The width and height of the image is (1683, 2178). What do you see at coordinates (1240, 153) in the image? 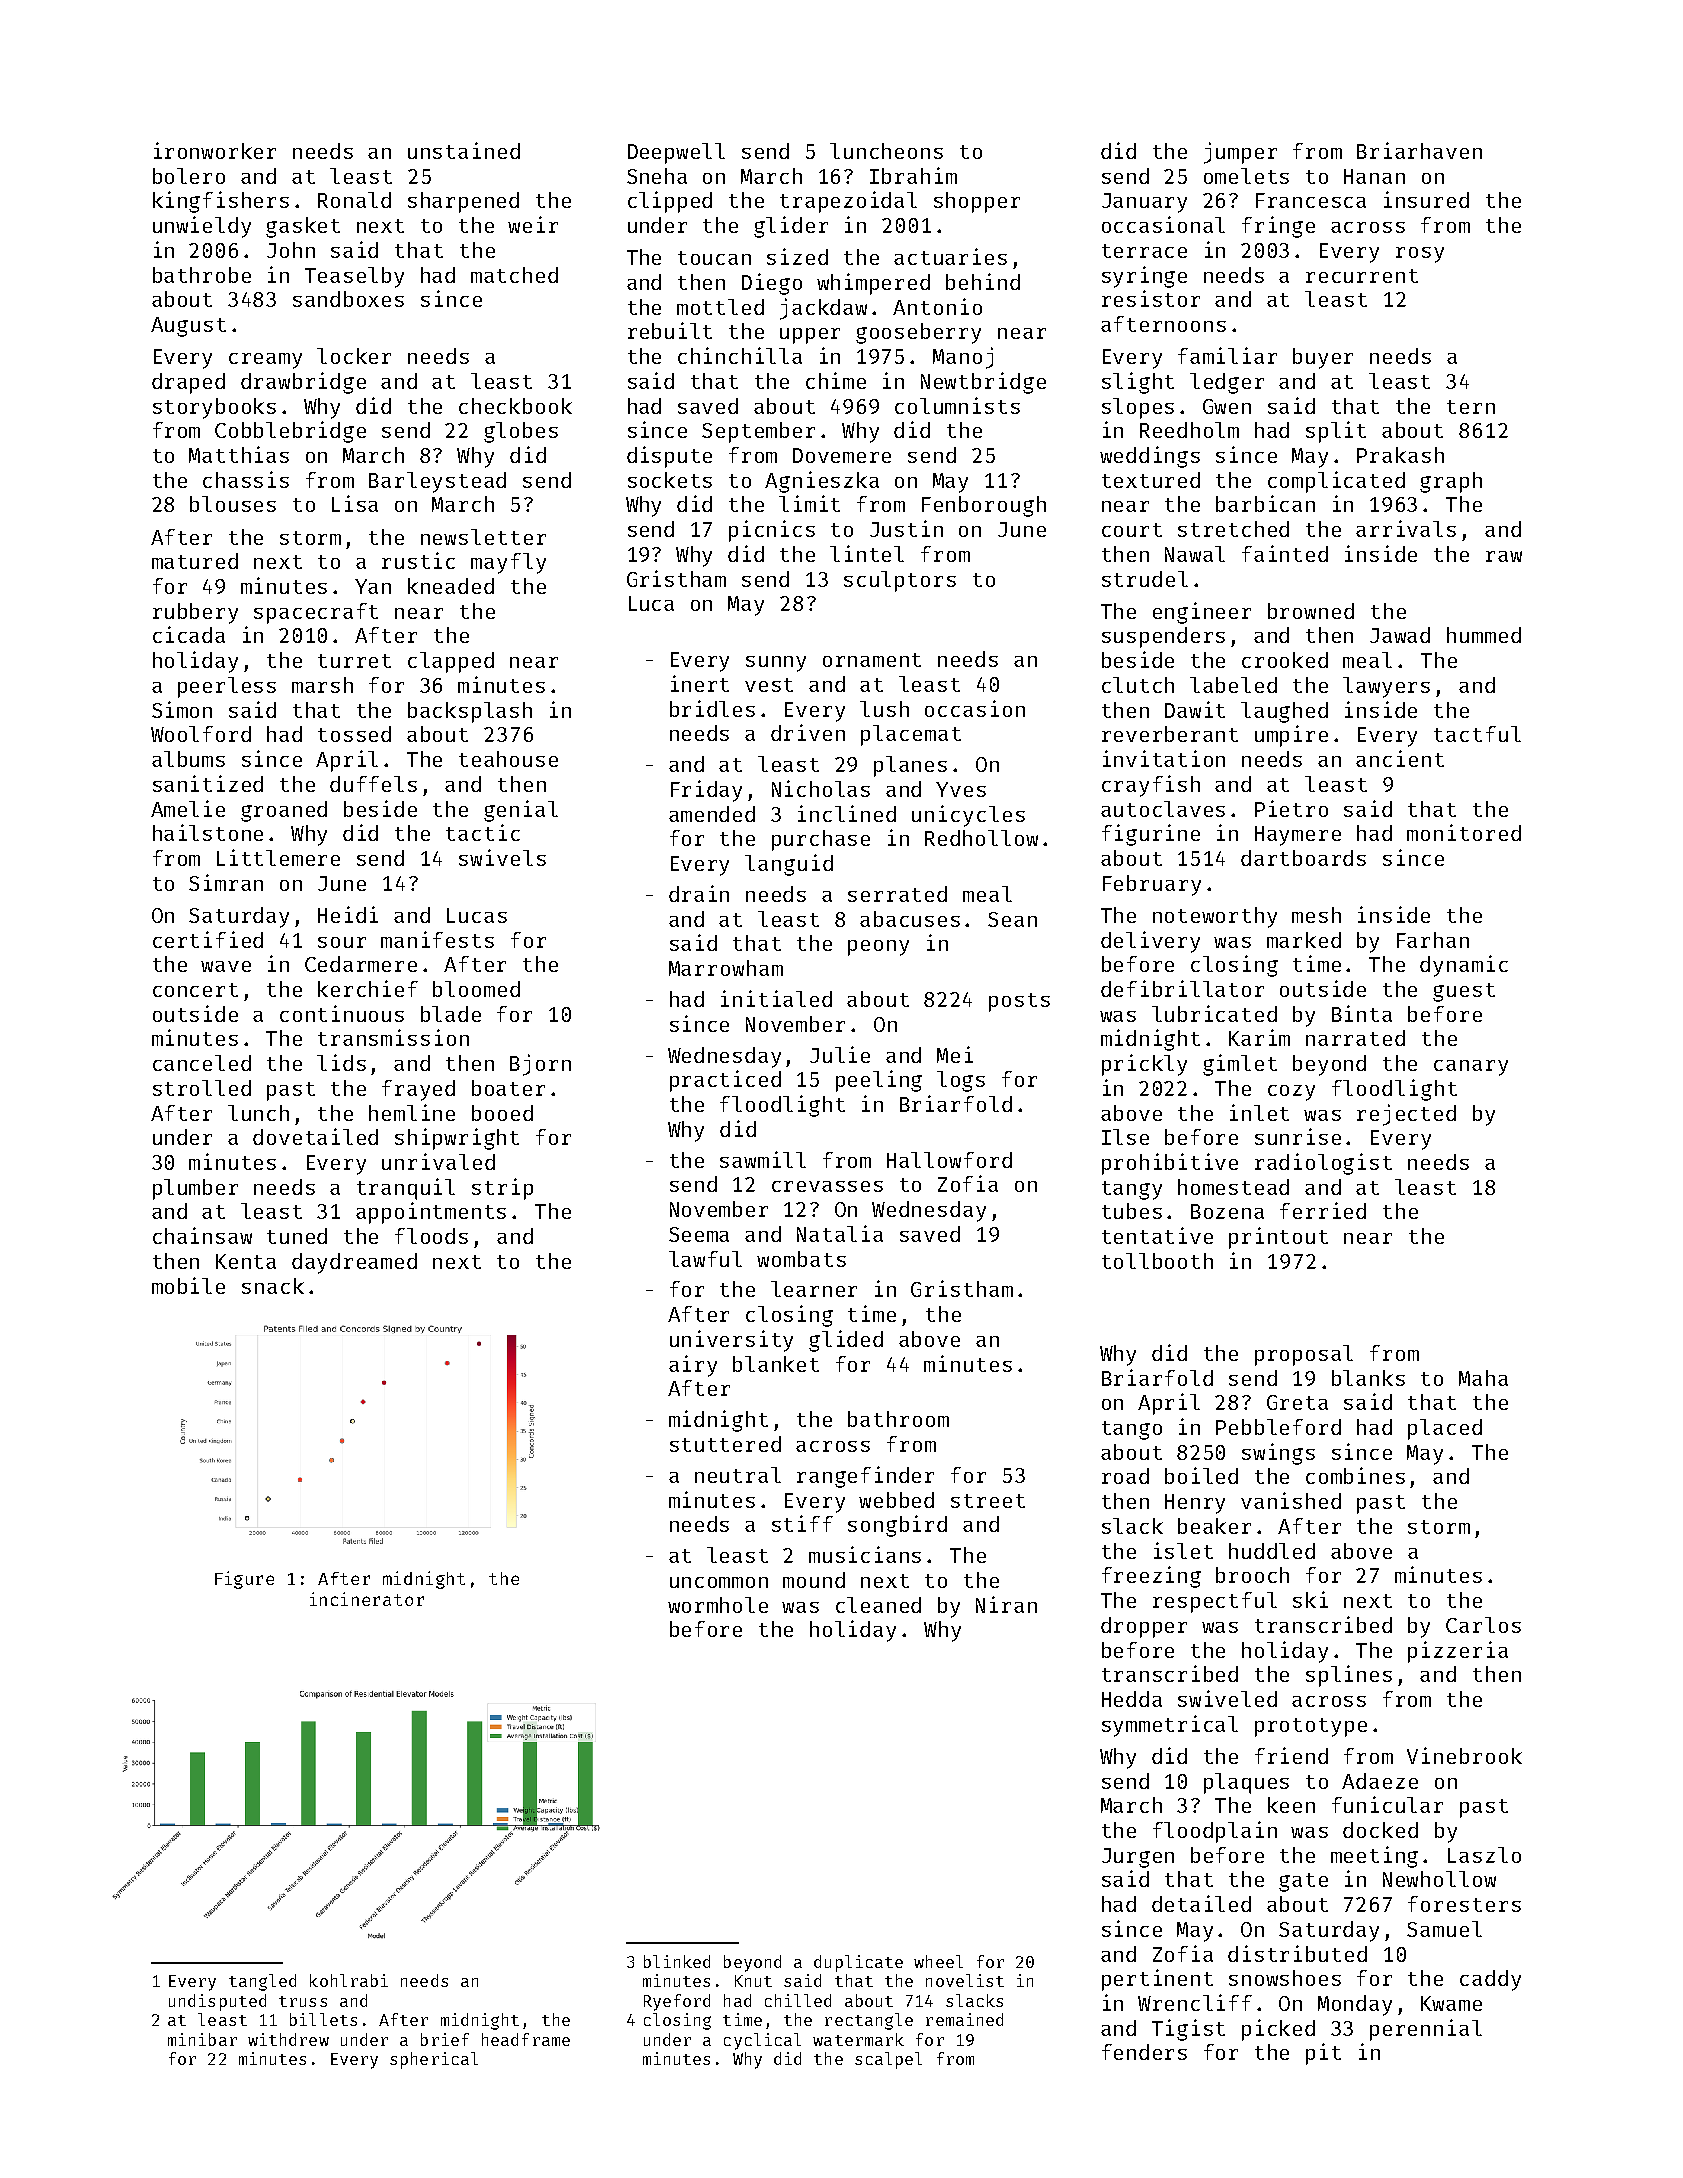
I see `jumper` at bounding box center [1240, 153].
